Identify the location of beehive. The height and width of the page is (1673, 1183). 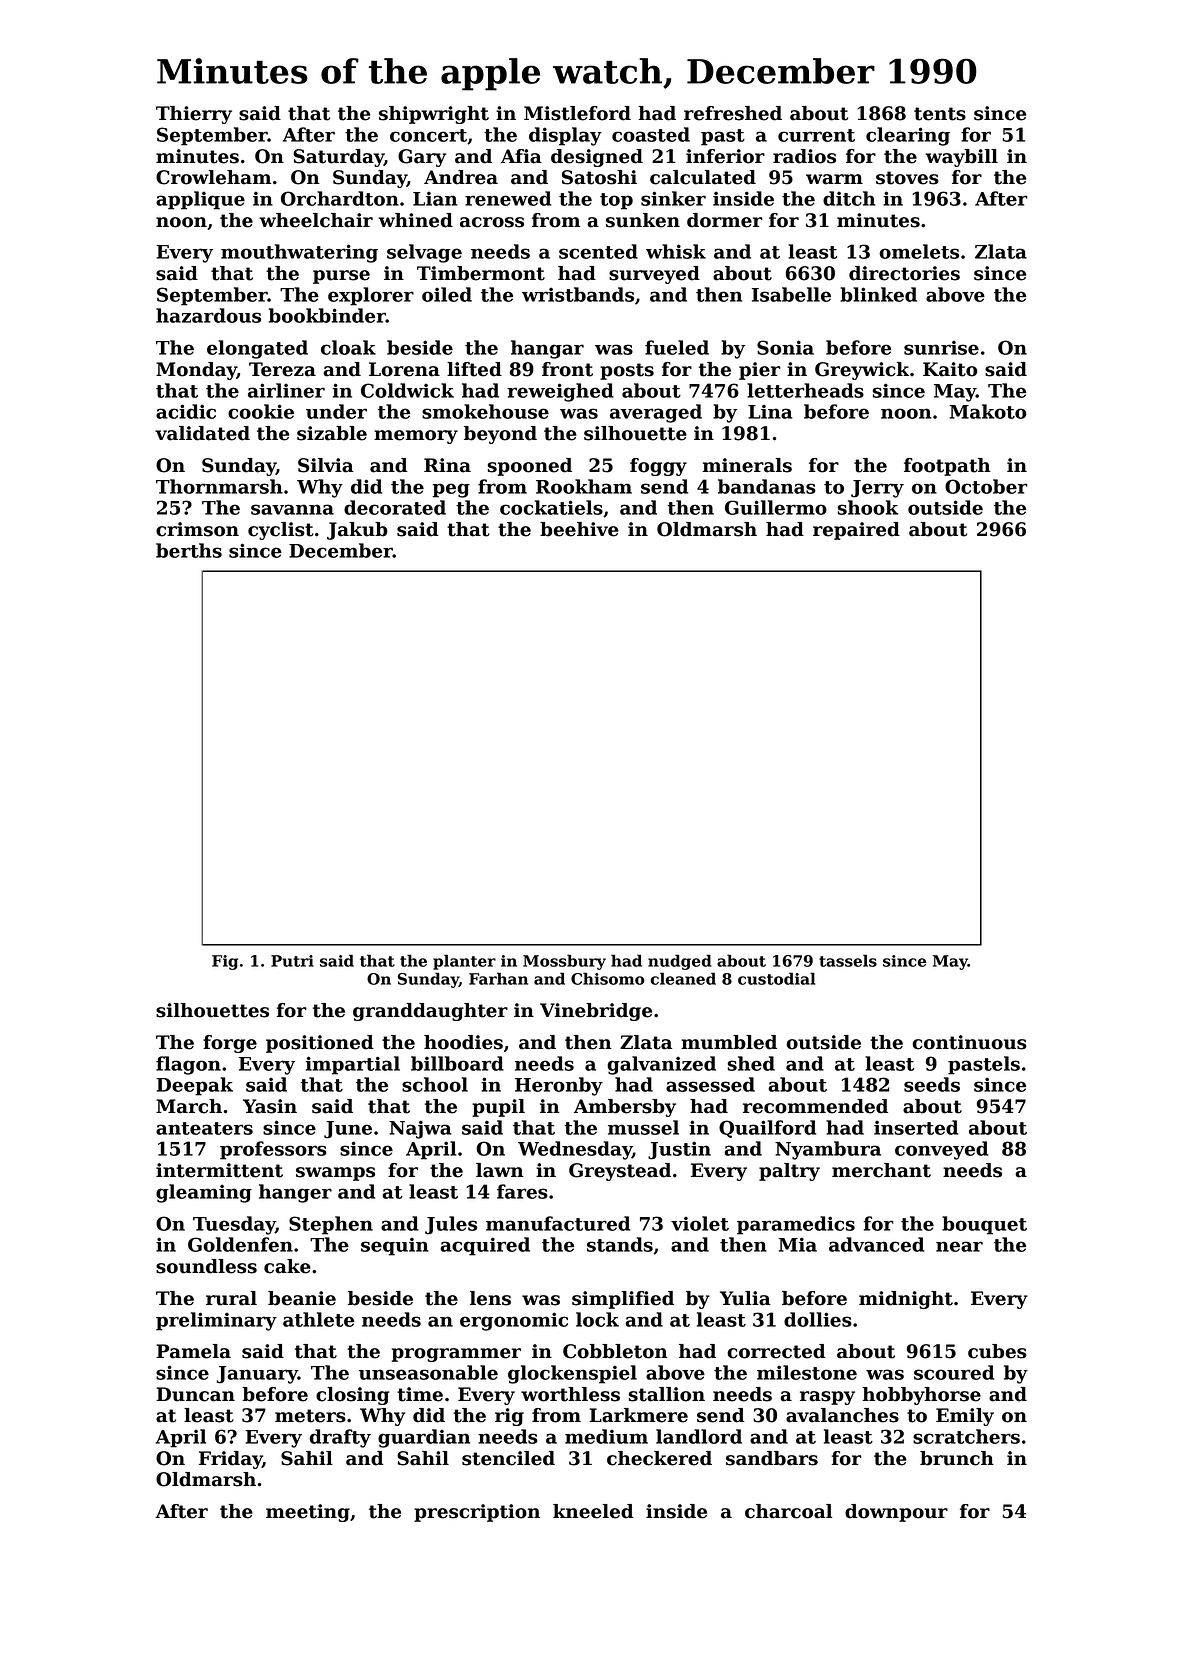
(579, 529).
